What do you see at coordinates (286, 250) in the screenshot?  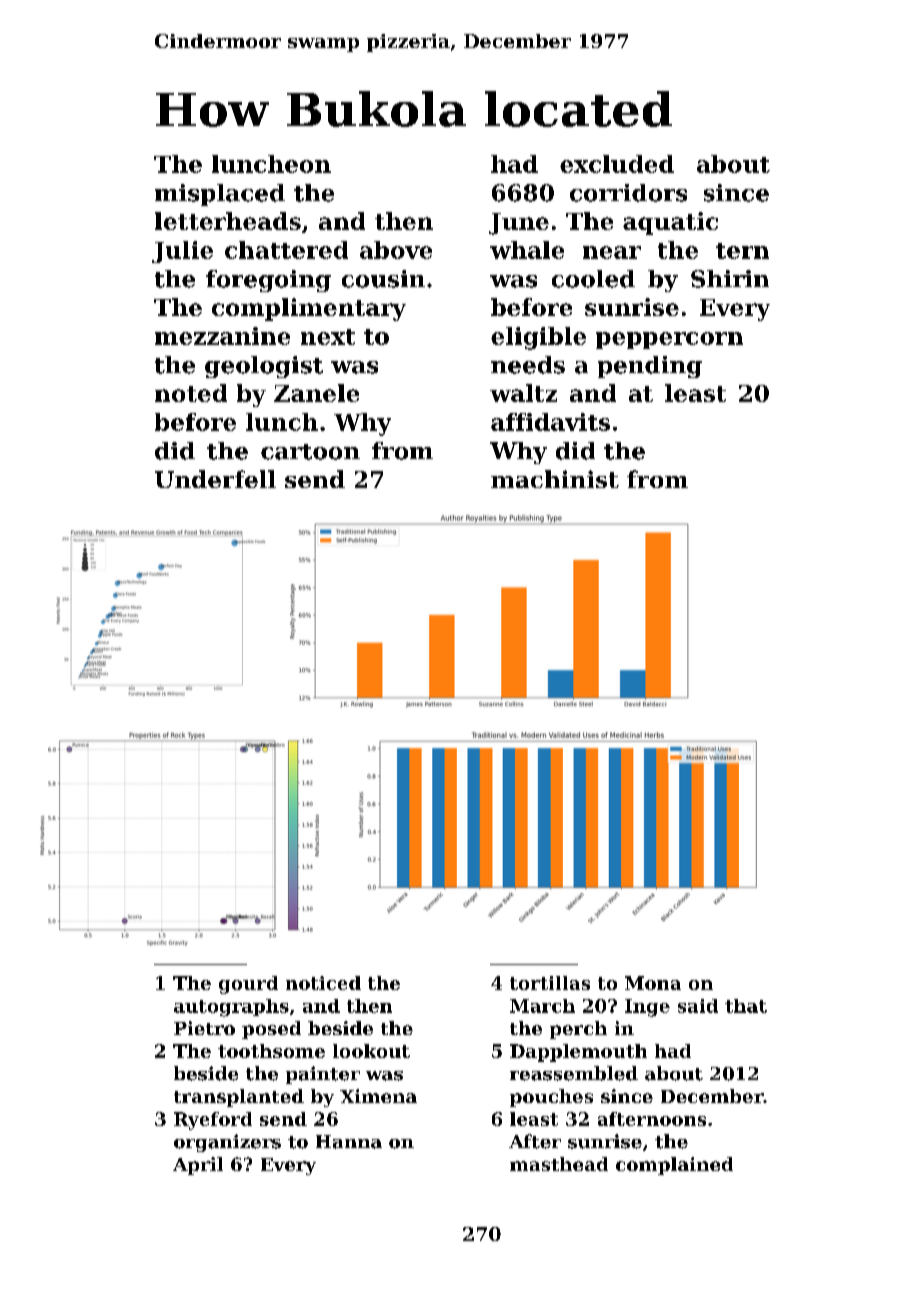 I see `chattered` at bounding box center [286, 250].
